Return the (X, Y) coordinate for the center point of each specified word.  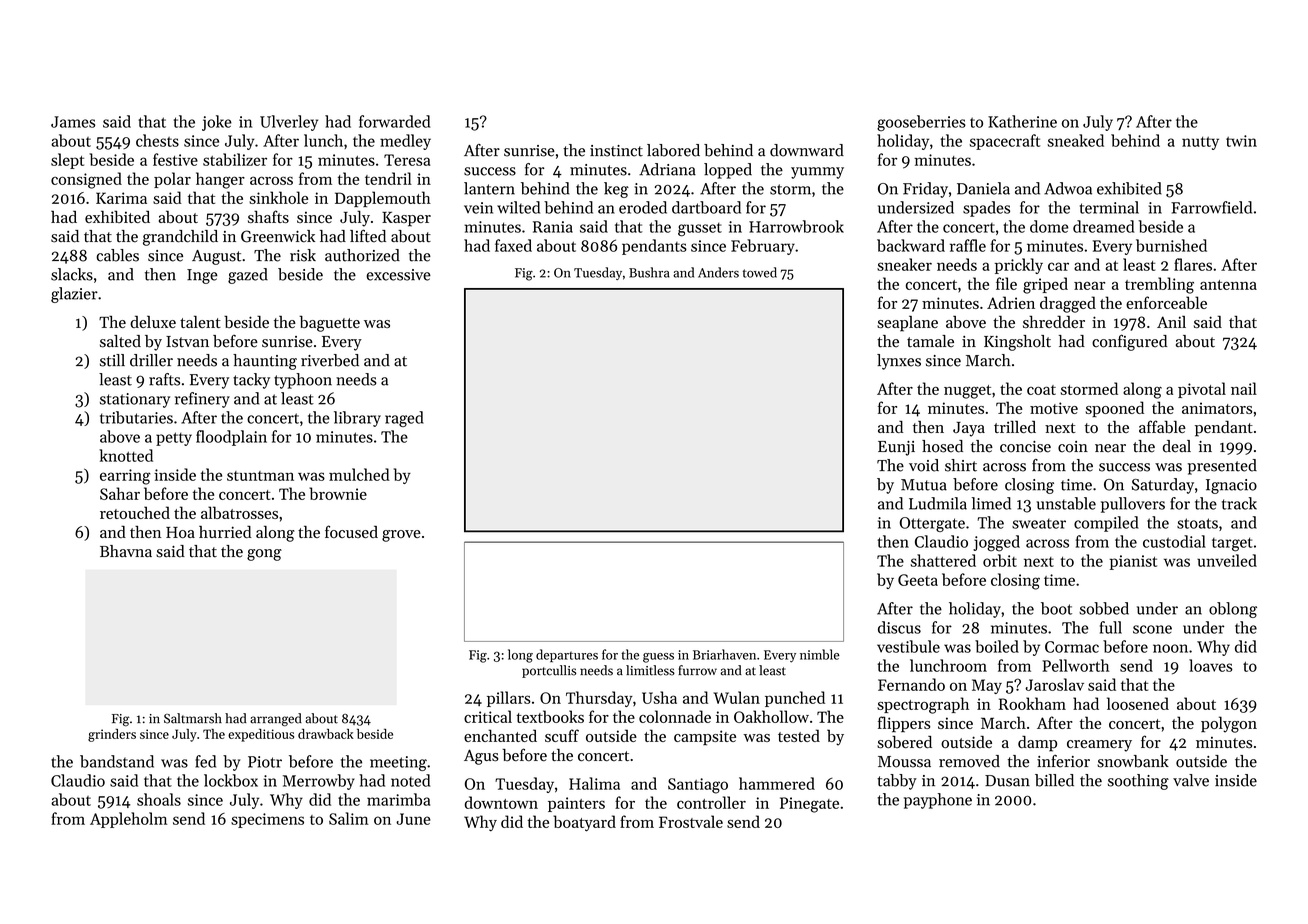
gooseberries (921, 123)
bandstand (117, 761)
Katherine (1022, 121)
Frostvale (691, 821)
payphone (938, 801)
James (73, 122)
